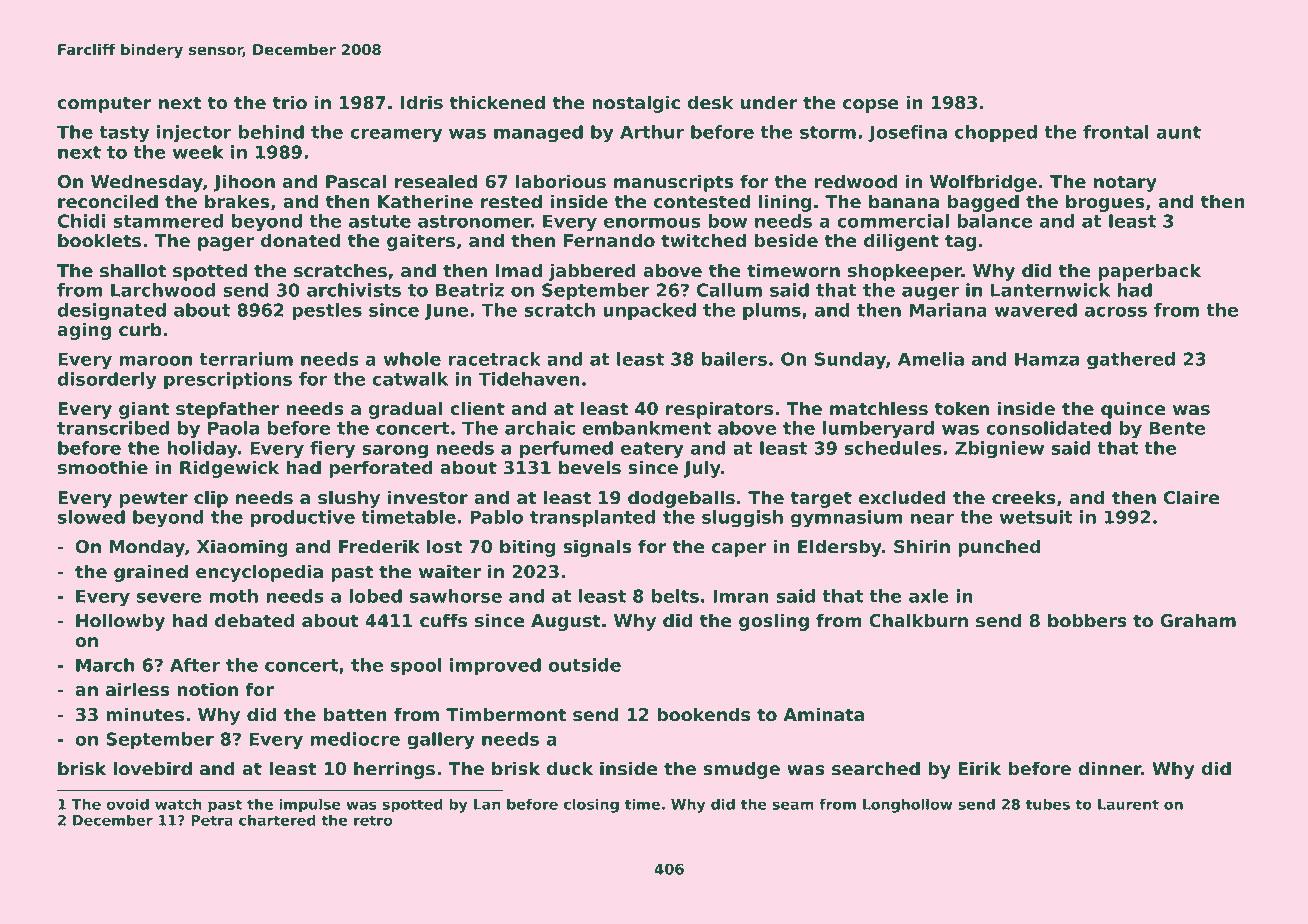  What do you see at coordinates (212, 820) in the document?
I see `Petra` at bounding box center [212, 820].
